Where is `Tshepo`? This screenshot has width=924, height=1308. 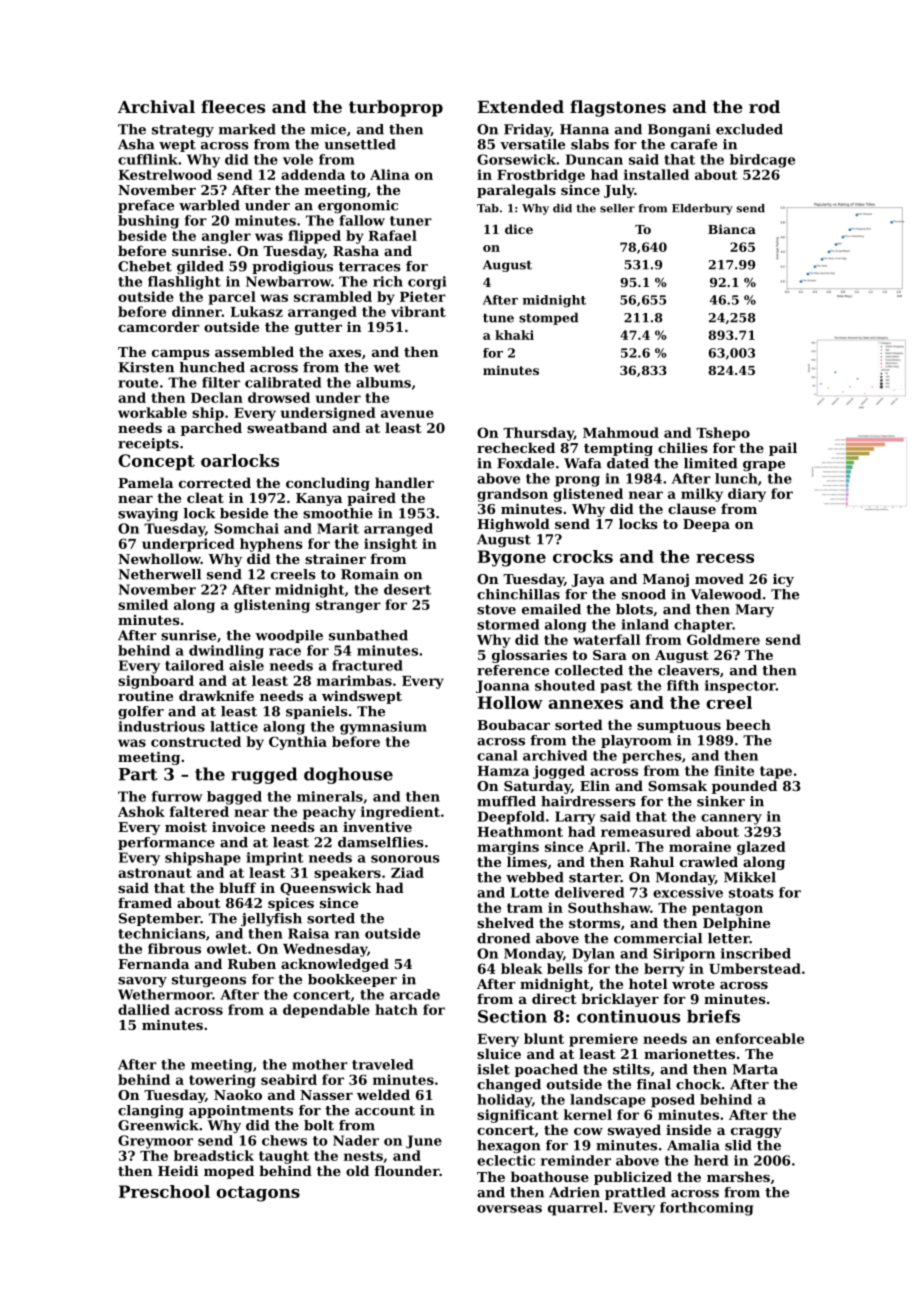
Tshepo is located at coordinates (723, 434).
